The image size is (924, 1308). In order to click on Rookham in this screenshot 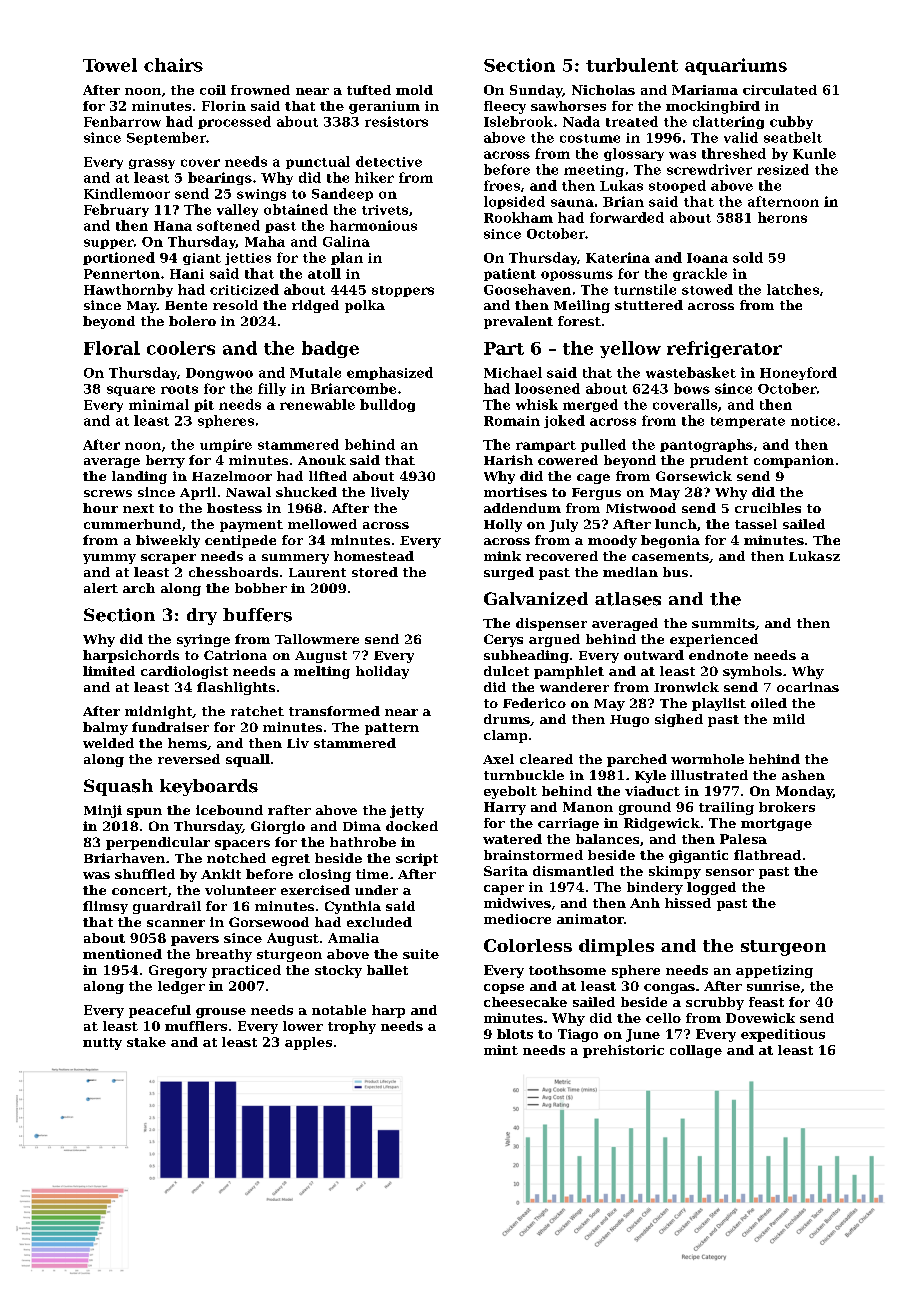, I will do `click(518, 217)`.
